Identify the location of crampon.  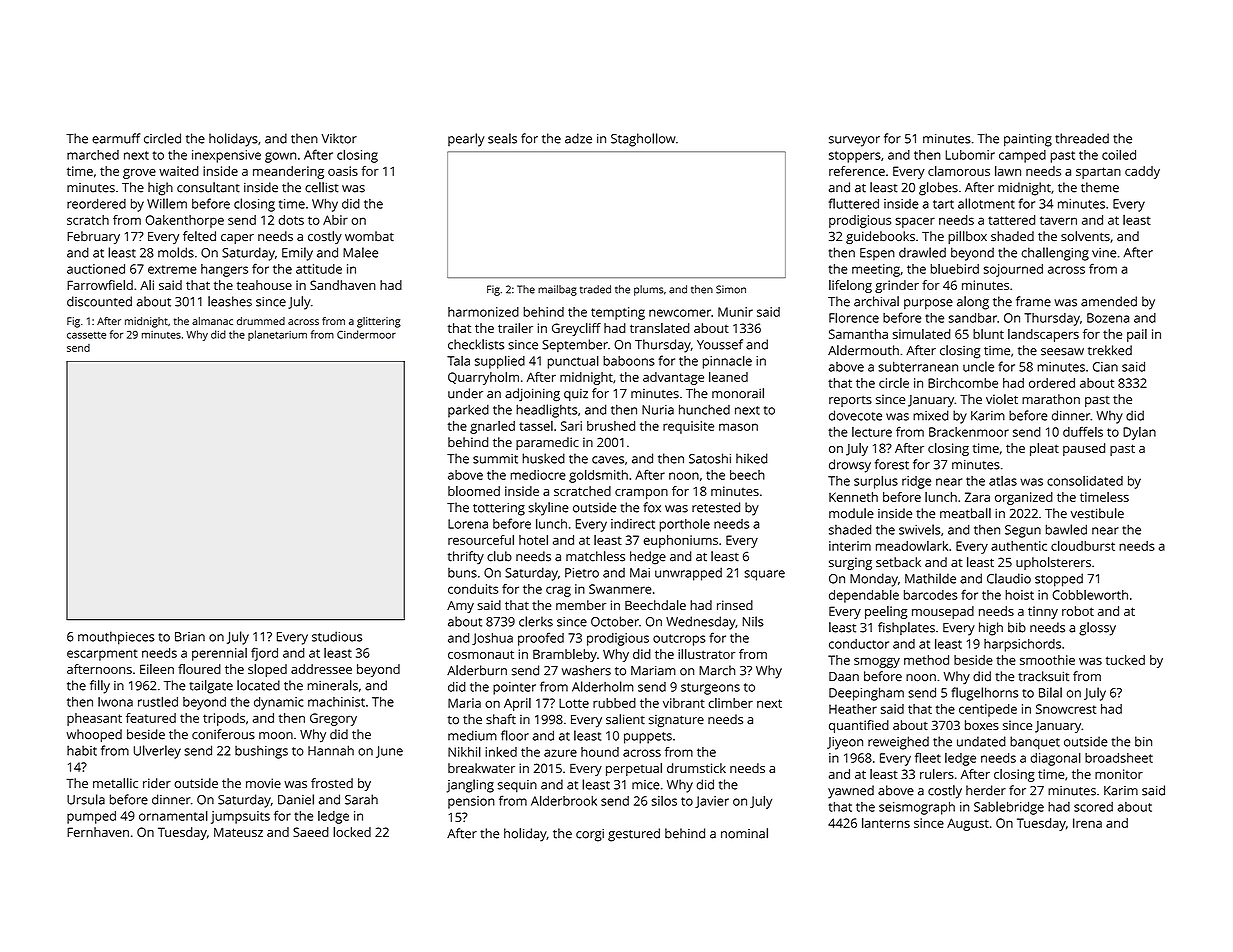
(641, 494).
